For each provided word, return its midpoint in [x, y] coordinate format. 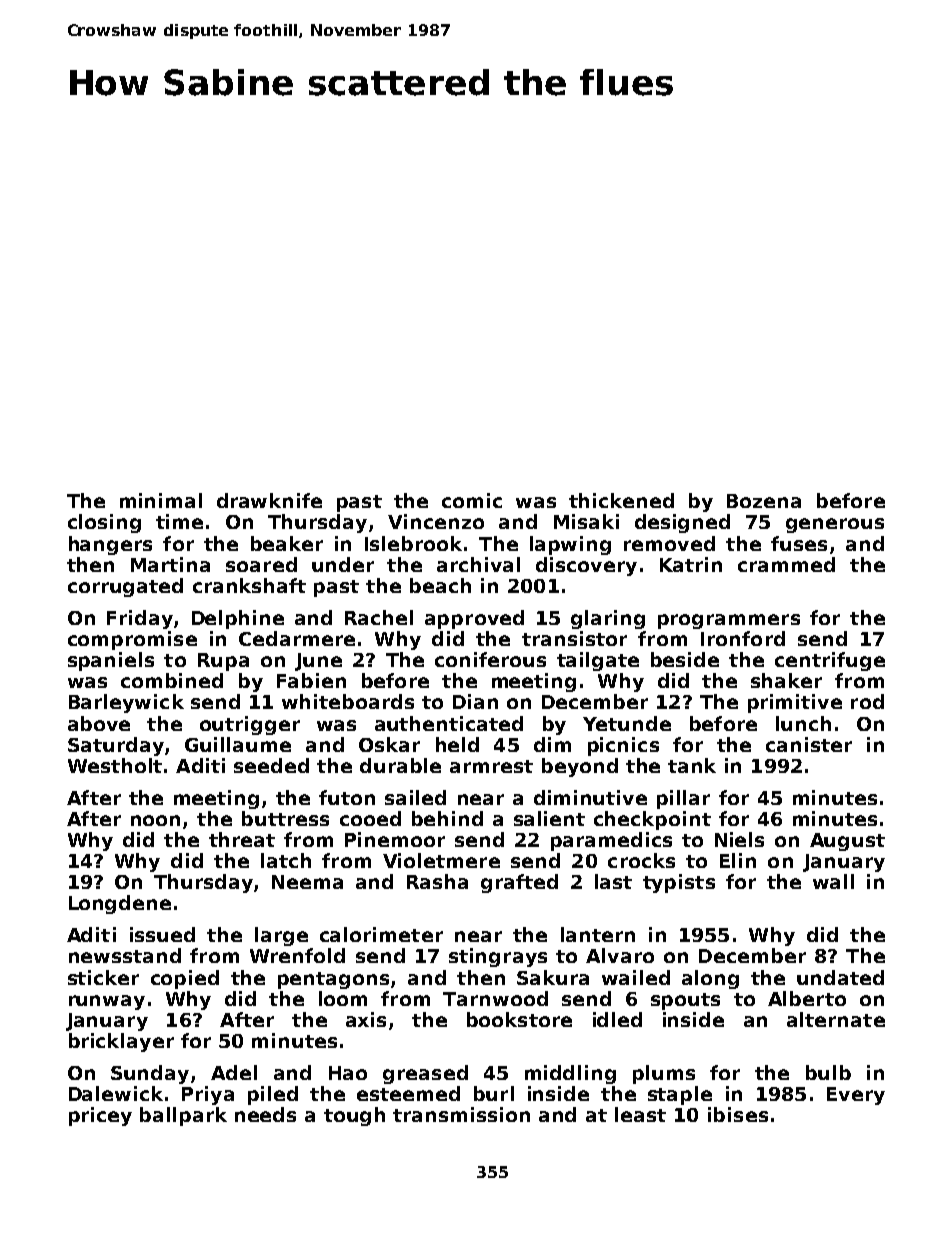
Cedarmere [297, 638]
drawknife [269, 500]
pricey [100, 1116]
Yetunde [627, 723]
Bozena [764, 501]
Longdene [120, 904]
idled [617, 1019]
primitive [795, 703]
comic [472, 500]
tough [354, 1116]
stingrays [498, 957]
